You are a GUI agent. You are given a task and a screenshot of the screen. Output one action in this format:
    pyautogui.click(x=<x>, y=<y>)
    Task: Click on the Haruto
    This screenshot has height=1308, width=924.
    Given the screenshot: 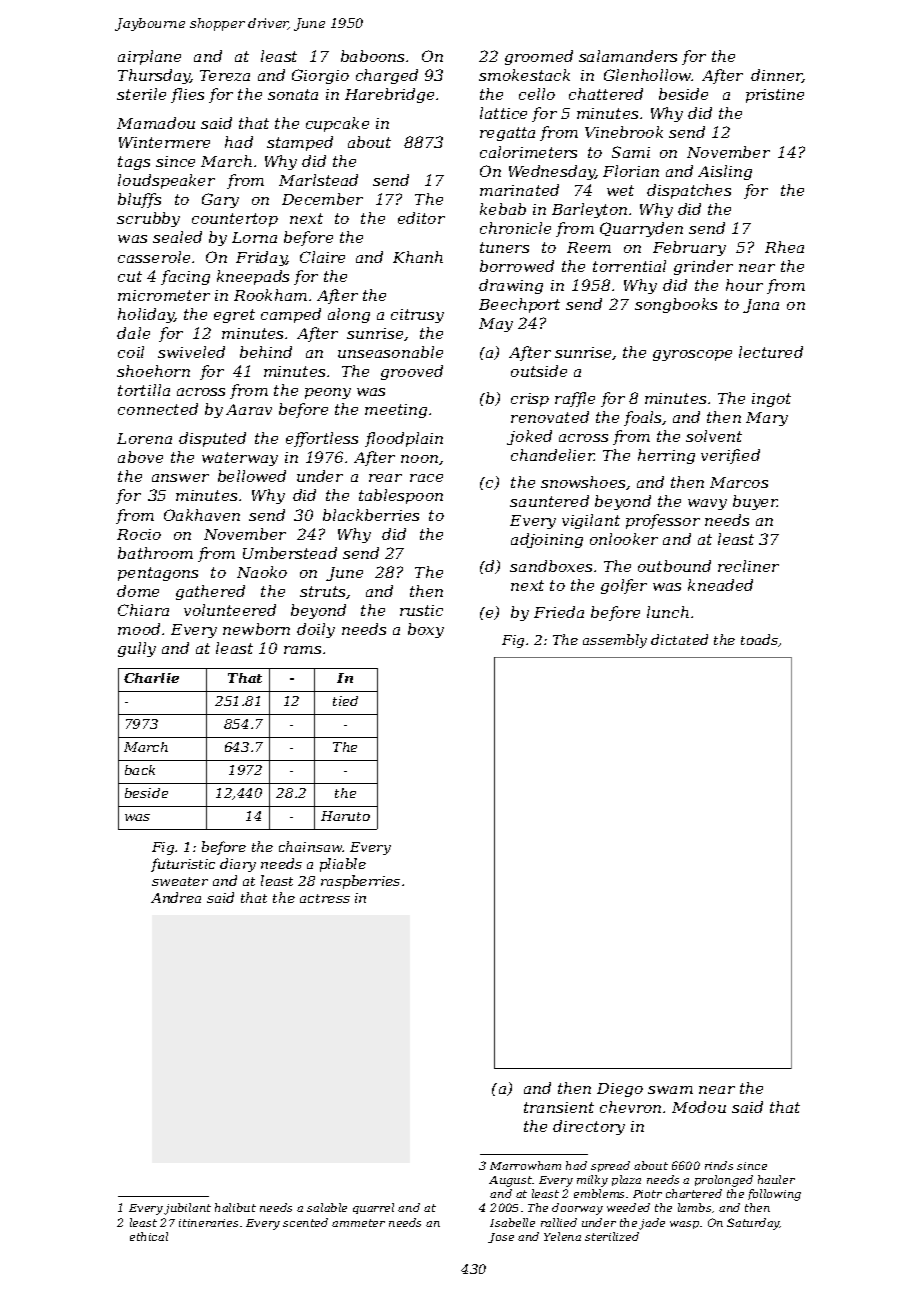 What is the action you would take?
    pyautogui.click(x=345, y=816)
